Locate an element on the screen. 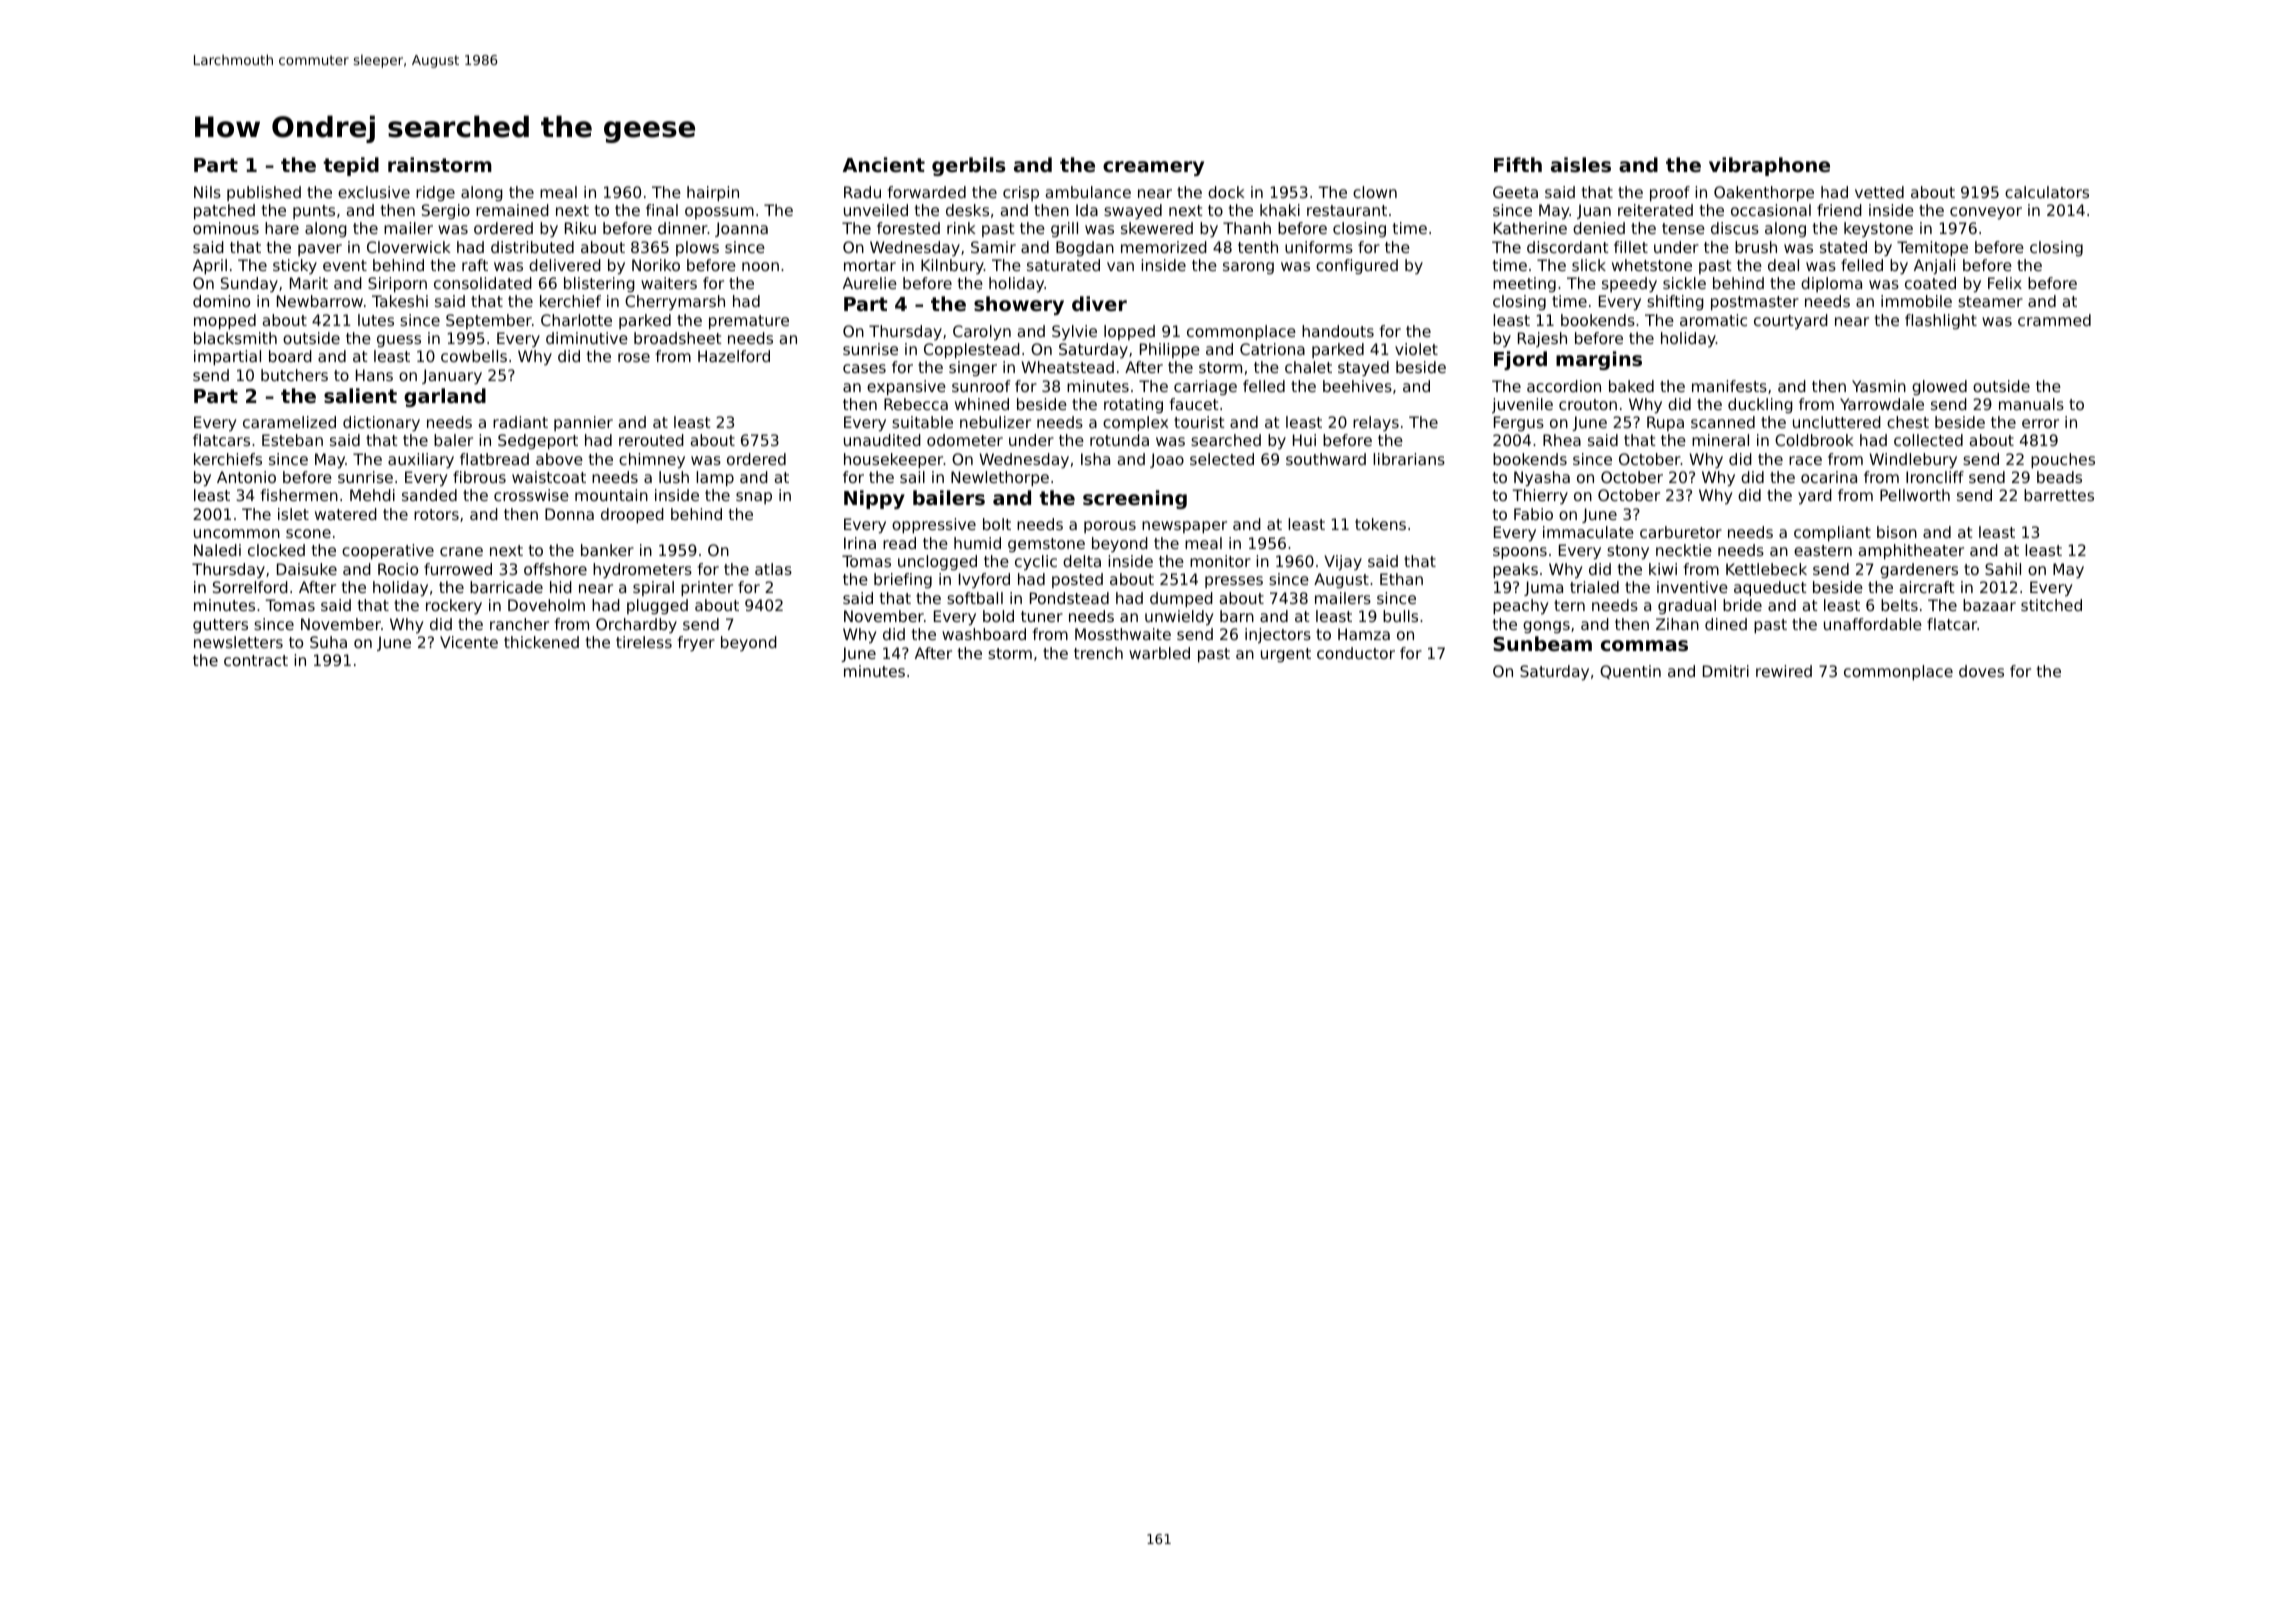 The width and height of the screenshot is (2292, 1620). plugged is located at coordinates (657, 606).
